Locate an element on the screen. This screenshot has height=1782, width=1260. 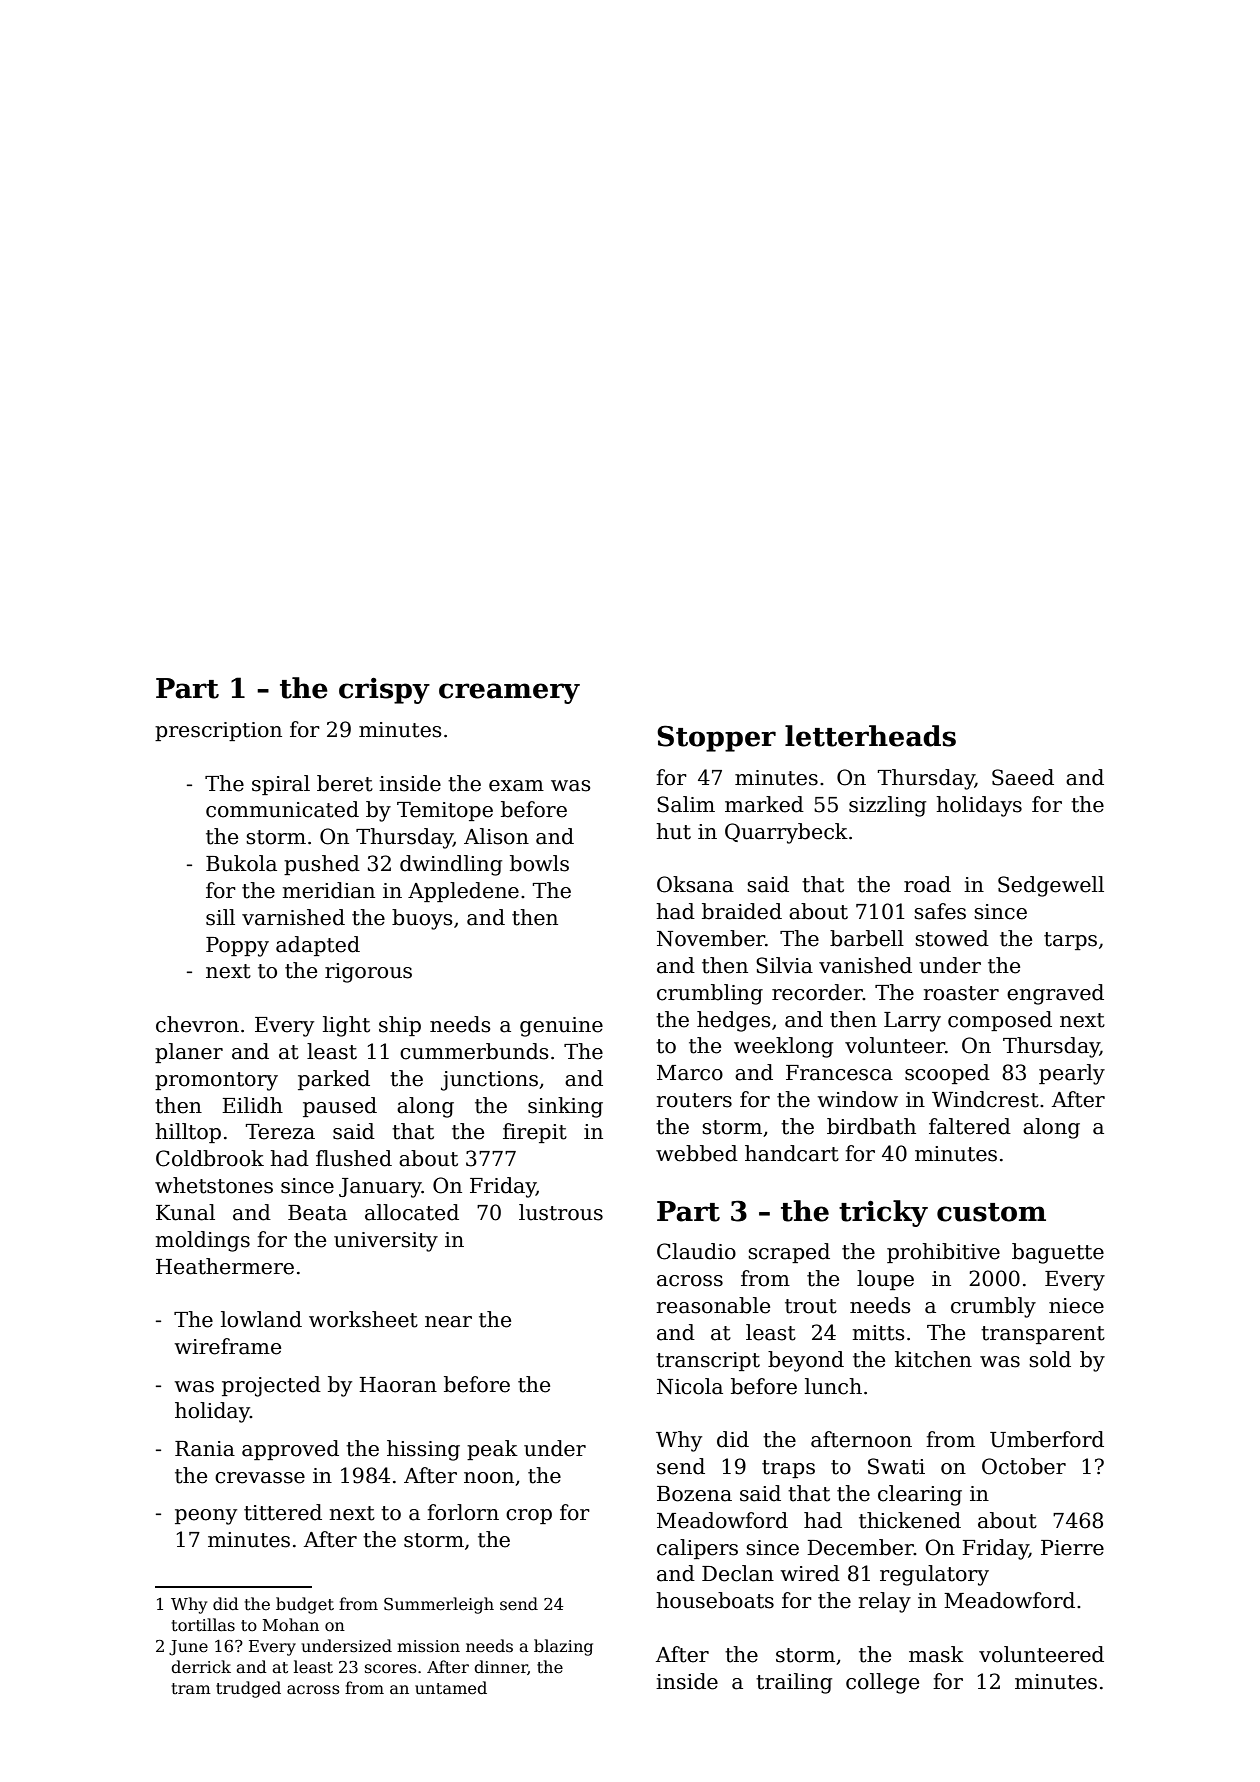
Rania is located at coordinates (205, 1449).
